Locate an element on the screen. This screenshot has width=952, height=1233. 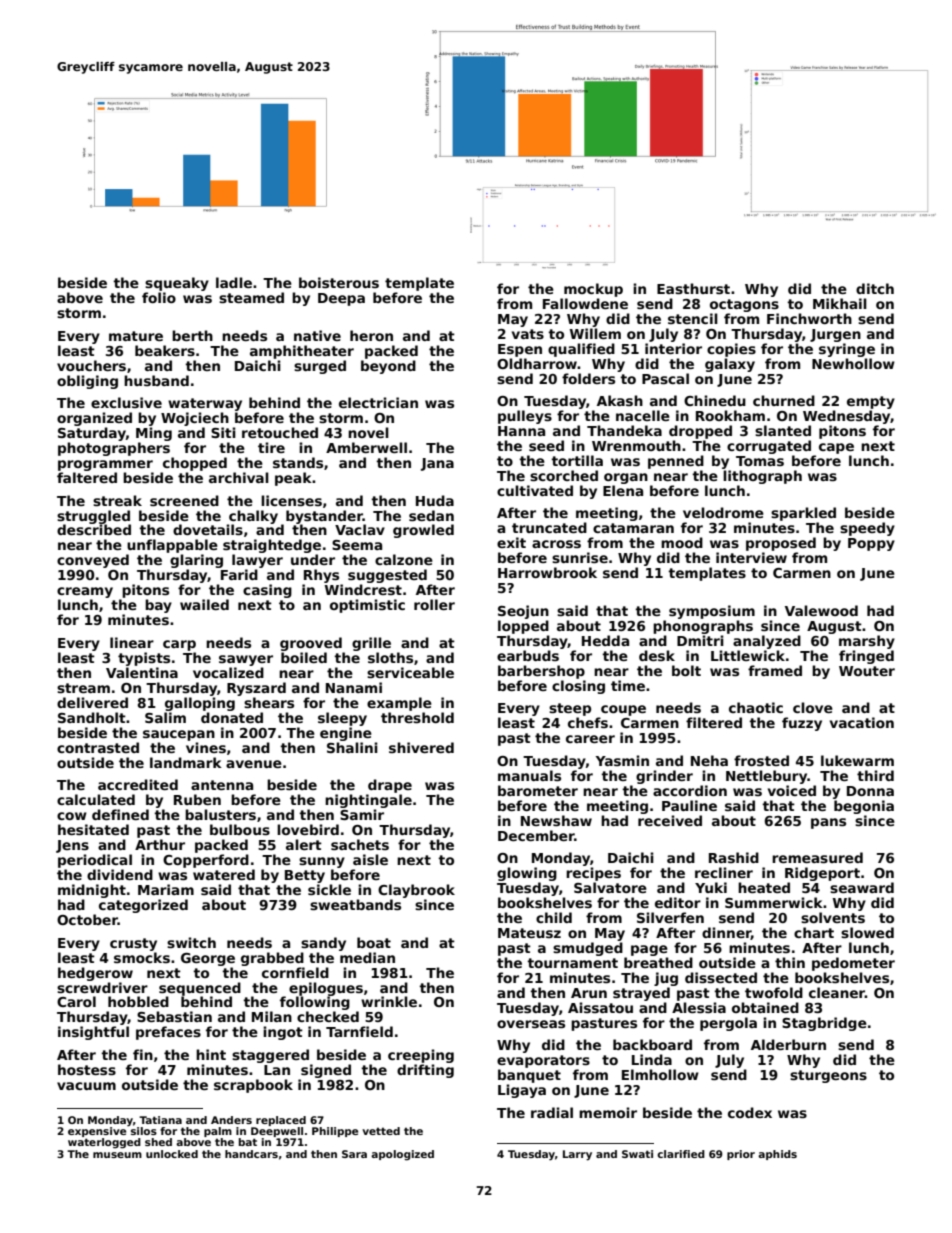
Stagbridge is located at coordinates (824, 1024).
